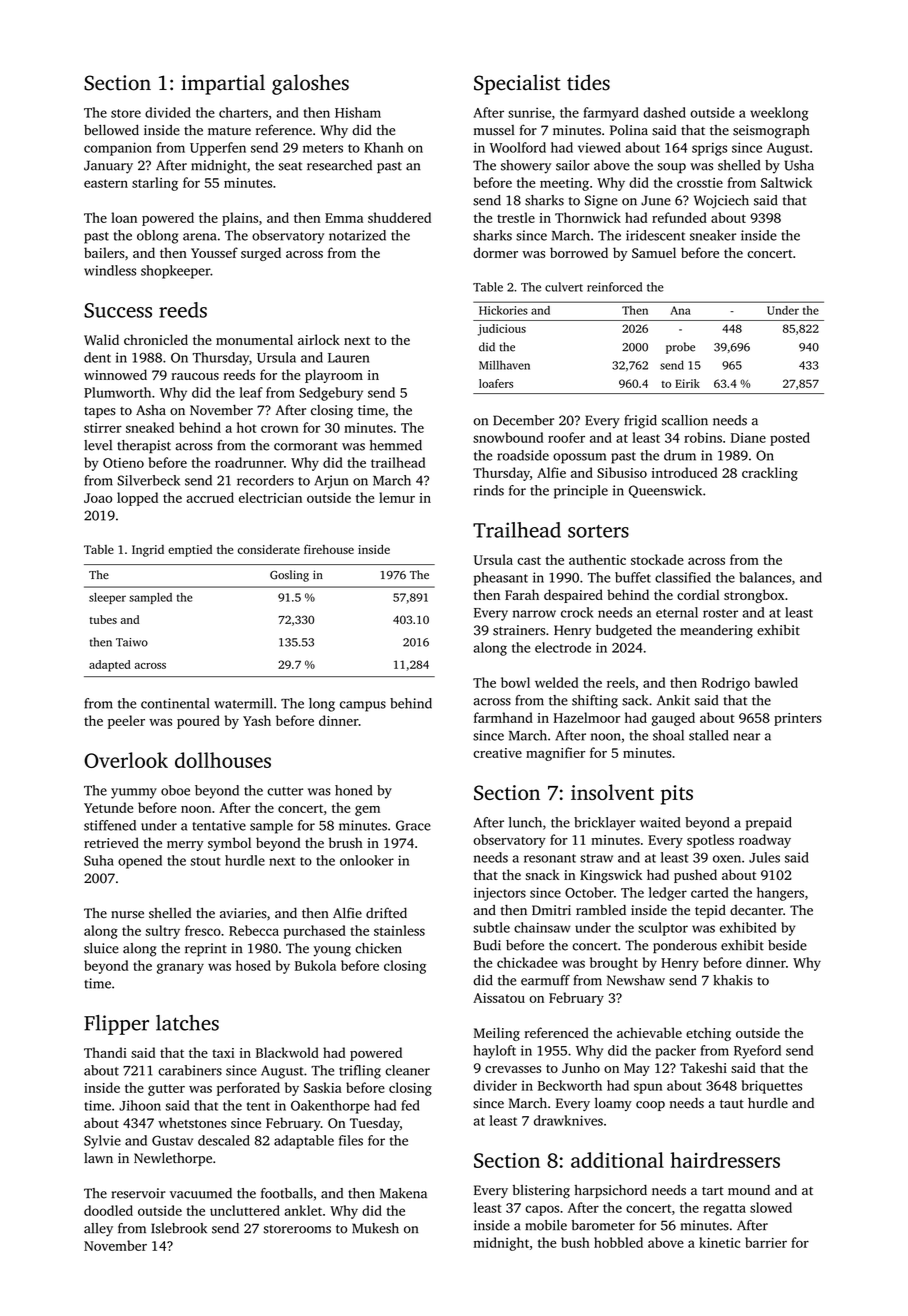  What do you see at coordinates (126, 760) in the screenshot?
I see `Overlook` at bounding box center [126, 760].
